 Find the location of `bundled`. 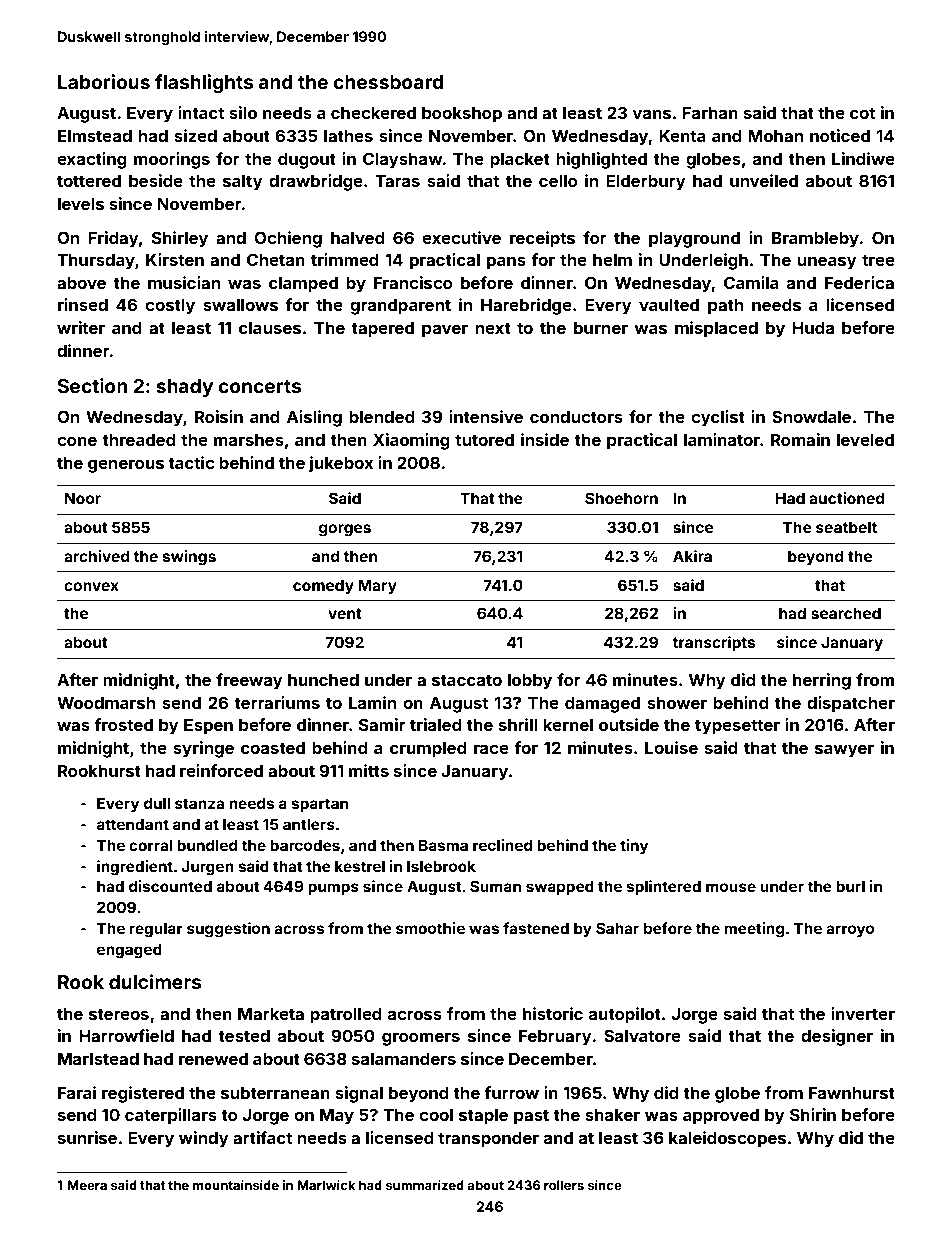

bundled is located at coordinates (207, 845).
